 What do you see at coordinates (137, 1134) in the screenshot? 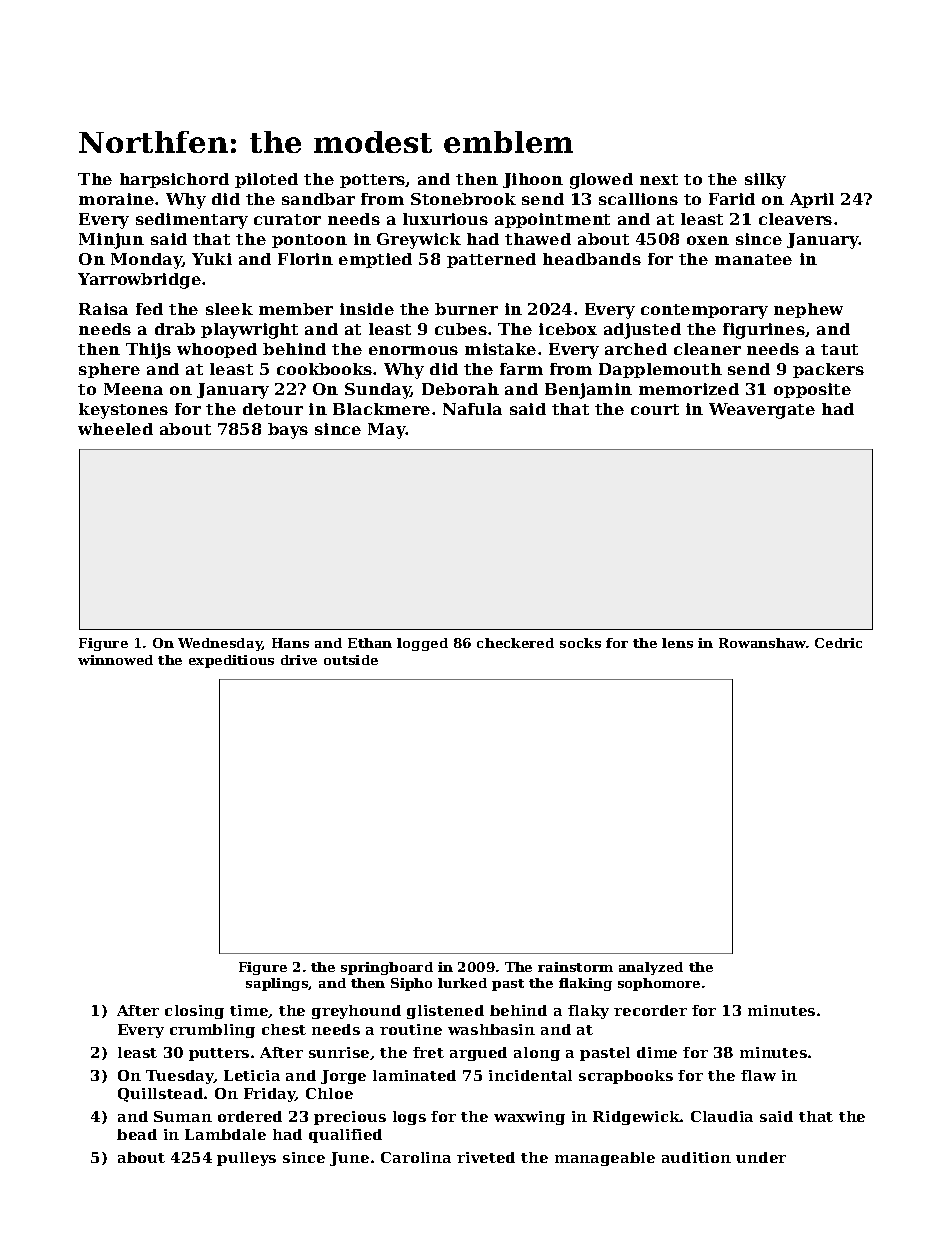
I see `bead` at bounding box center [137, 1134].
